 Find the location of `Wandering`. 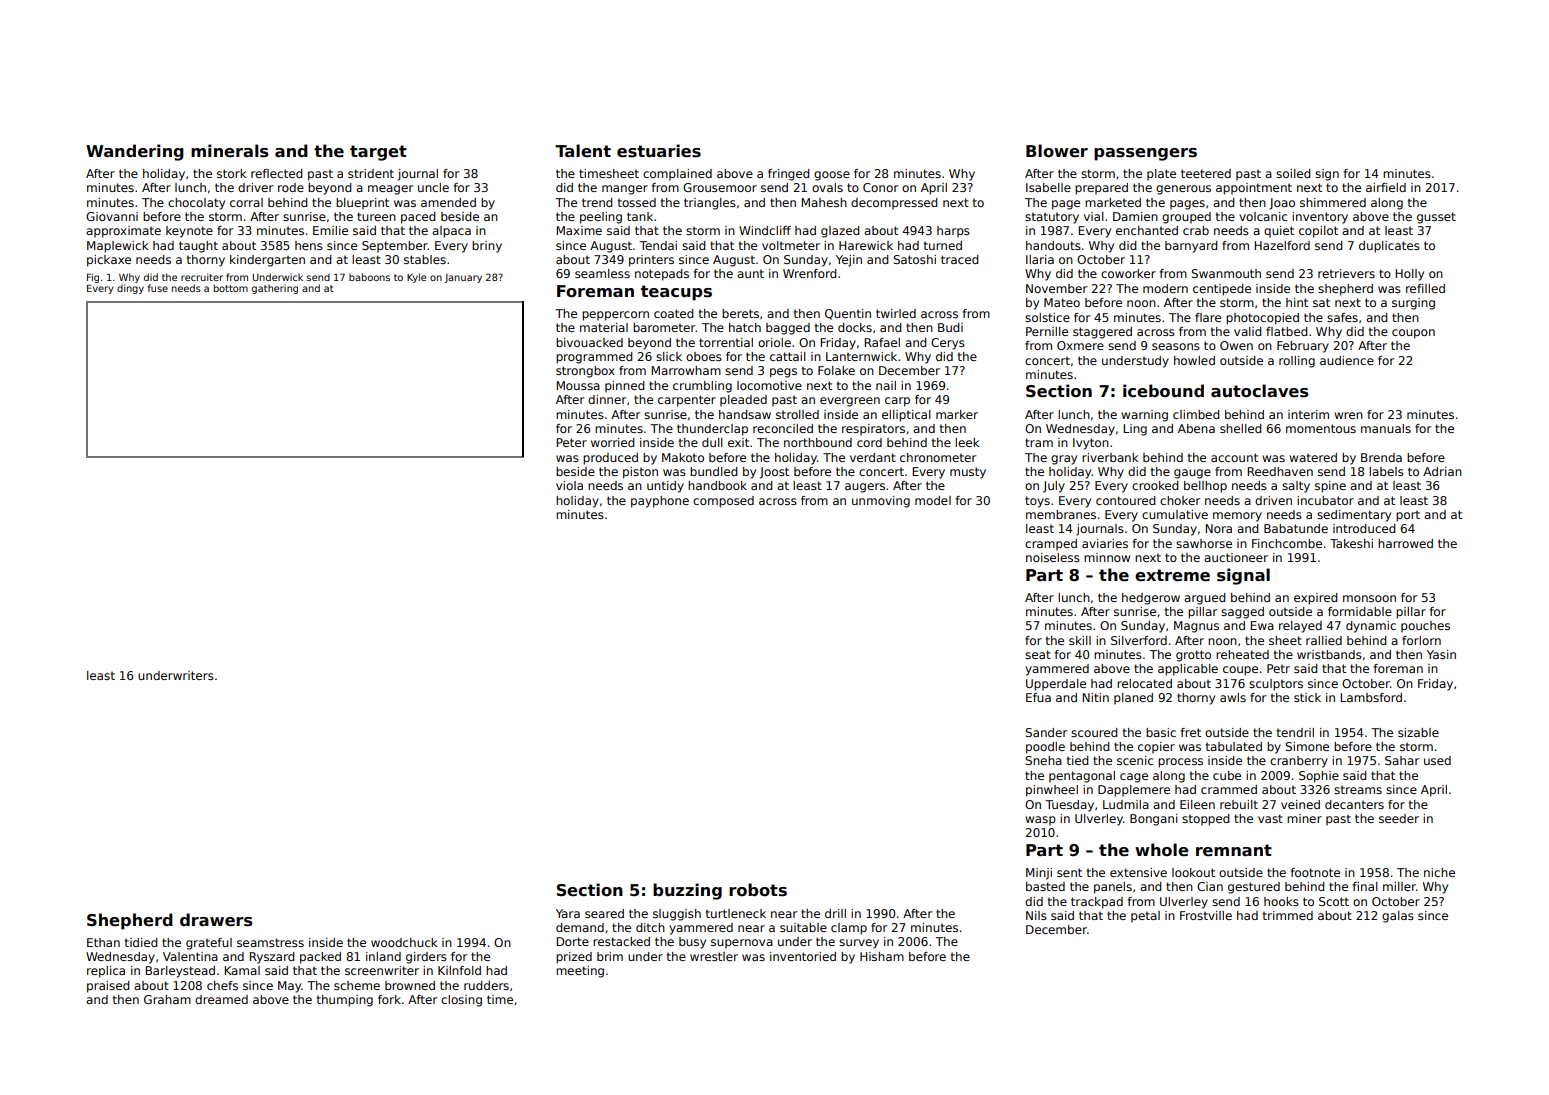

Wandering is located at coordinates (135, 152).
